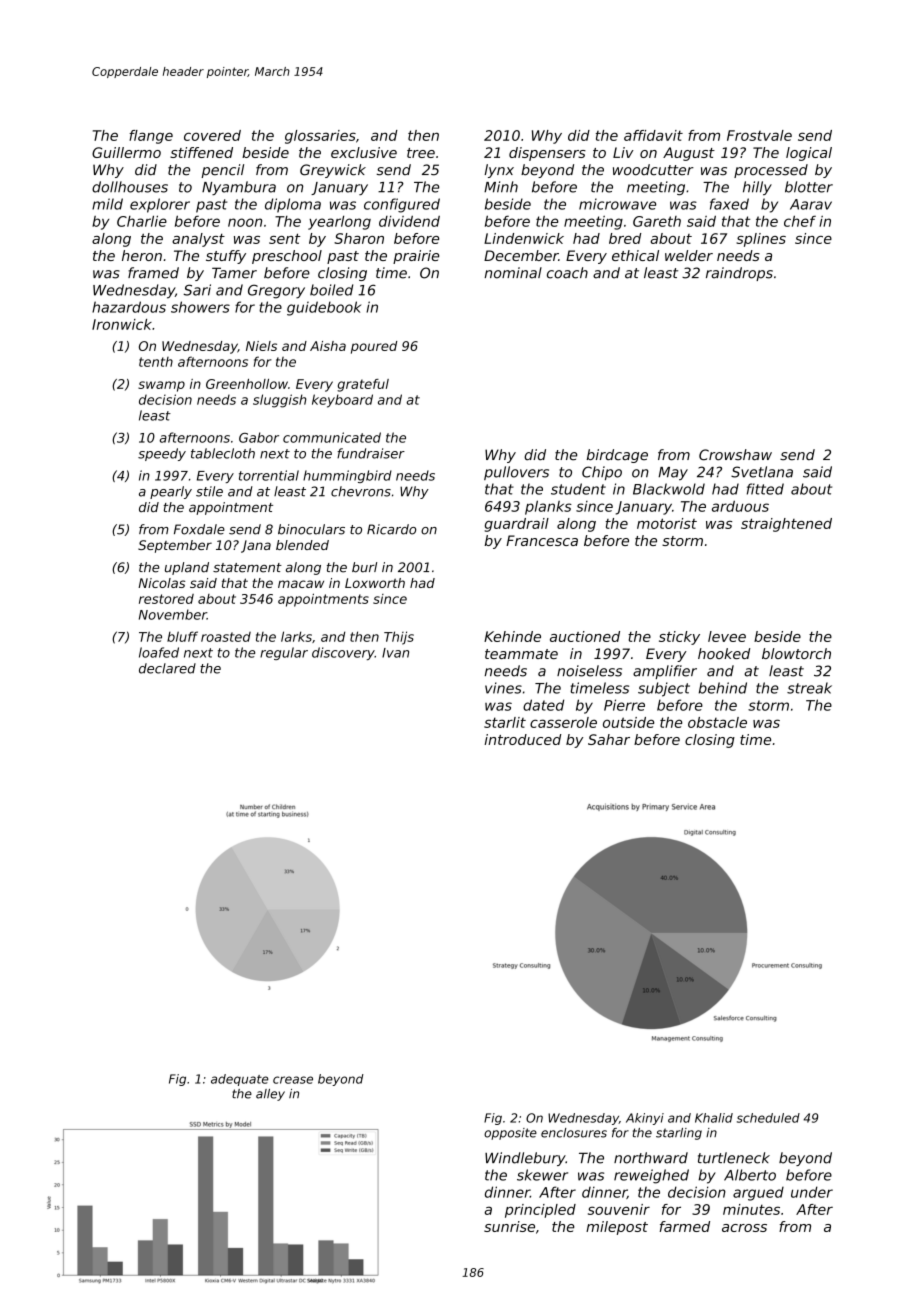  I want to click on Chipo, so click(602, 473).
